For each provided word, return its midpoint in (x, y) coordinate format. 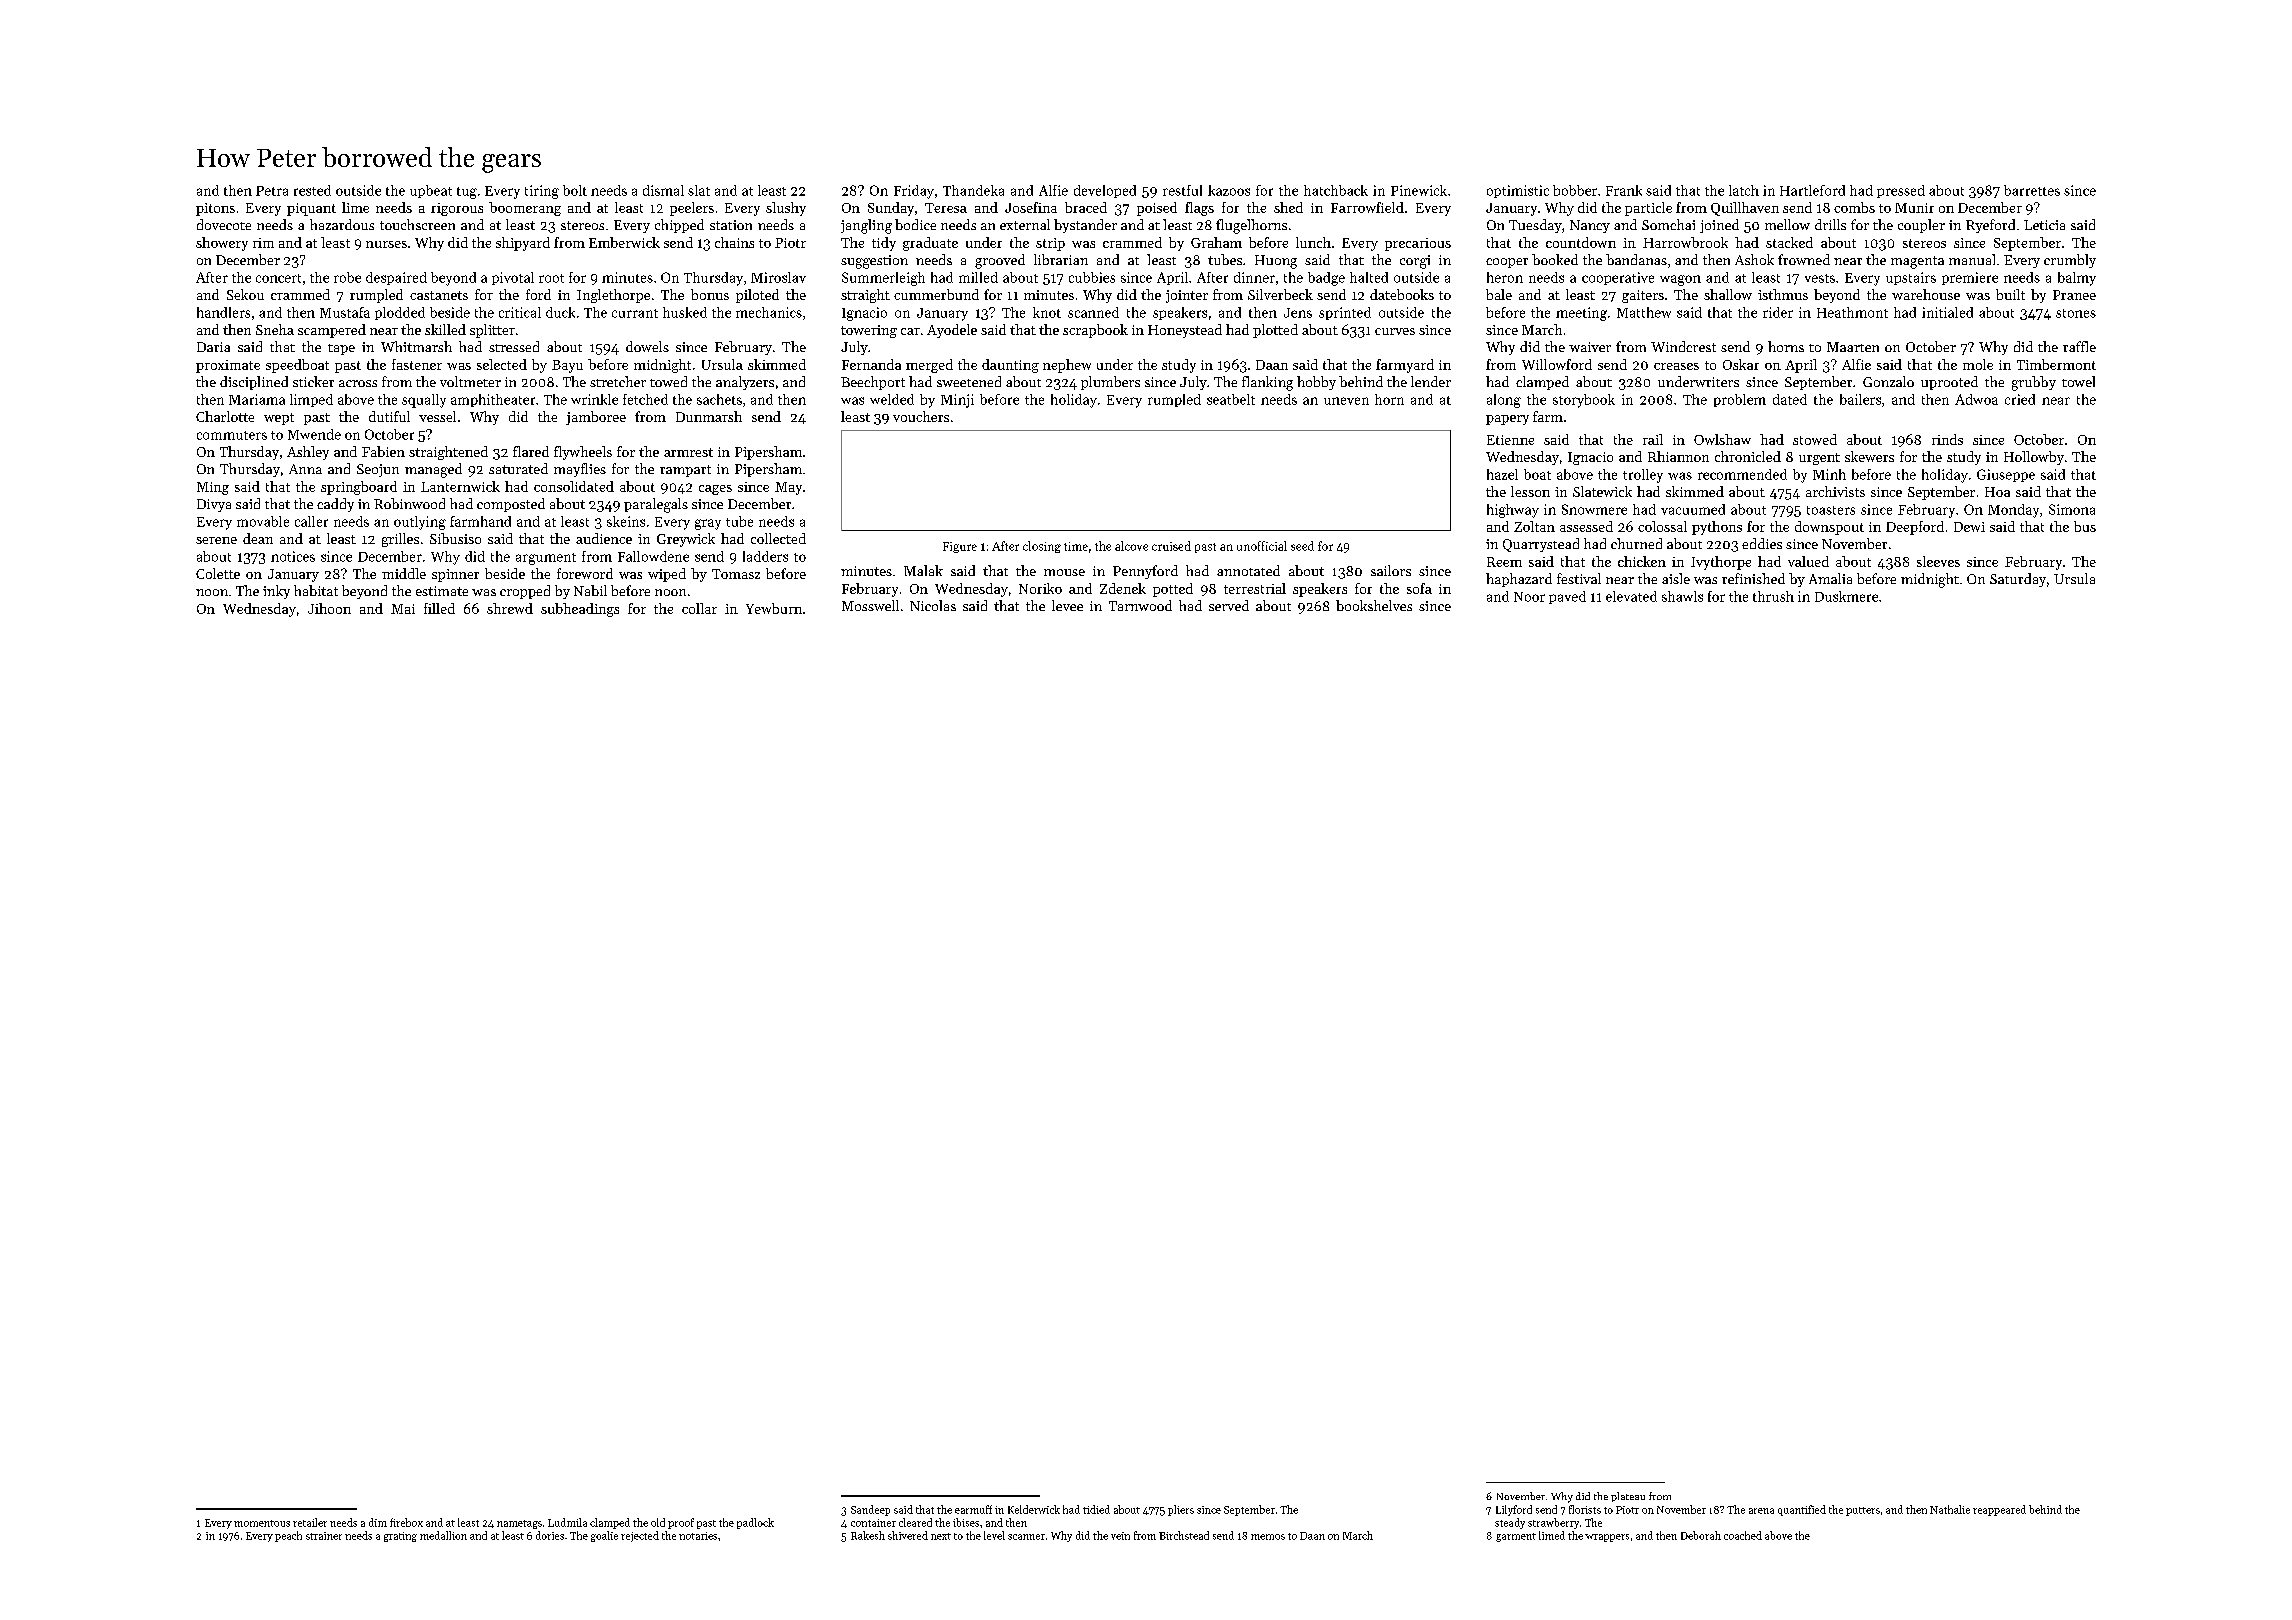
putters (1863, 1511)
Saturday (2018, 580)
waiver (1590, 347)
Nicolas (933, 605)
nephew (1067, 366)
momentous (262, 1523)
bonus (710, 294)
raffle (2079, 346)
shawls (1682, 596)
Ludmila (567, 1522)
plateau (1628, 1497)
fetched (645, 399)
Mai (403, 609)
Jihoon (329, 608)
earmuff (973, 1509)
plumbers (1110, 383)
